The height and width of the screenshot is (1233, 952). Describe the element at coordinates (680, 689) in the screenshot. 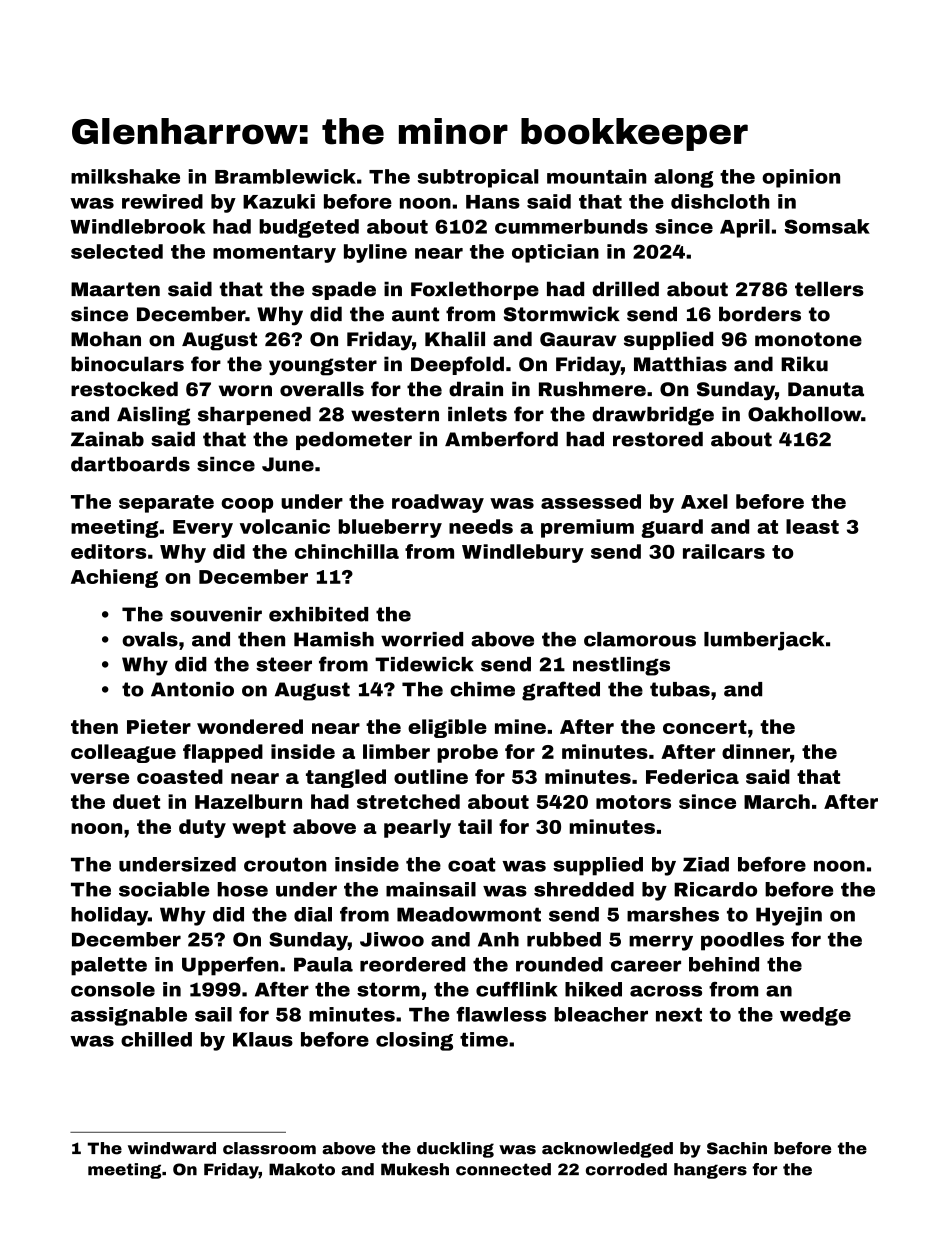

I see `tubas` at that location.
